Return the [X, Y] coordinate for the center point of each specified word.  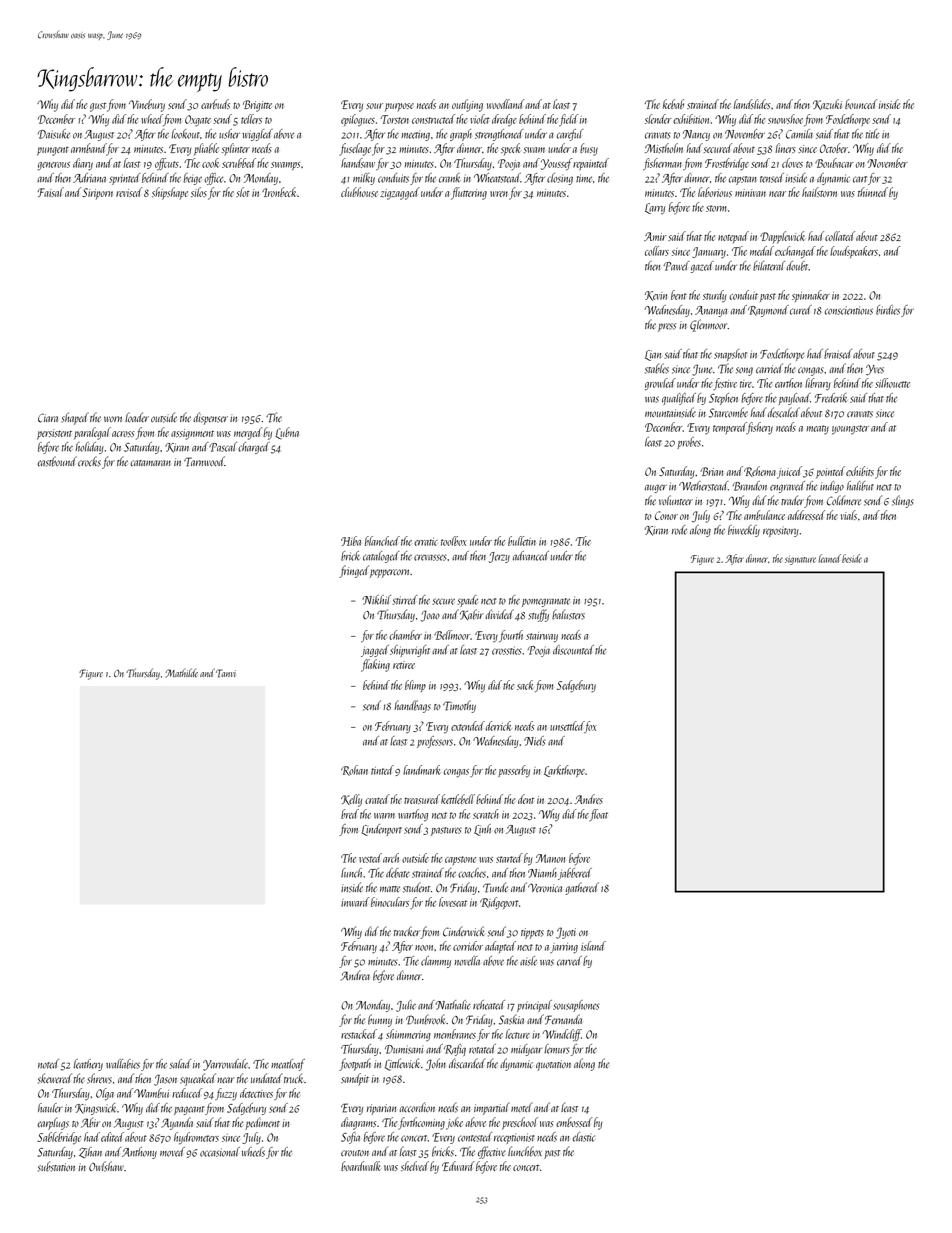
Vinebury [147, 105]
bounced [861, 104]
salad [180, 1064]
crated [377, 799]
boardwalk [361, 1166]
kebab [673, 104]
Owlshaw [106, 1166]
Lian [653, 355]
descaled [784, 412]
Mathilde [181, 673]
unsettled [567, 726]
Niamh [542, 873]
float [598, 815]
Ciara [48, 418]
